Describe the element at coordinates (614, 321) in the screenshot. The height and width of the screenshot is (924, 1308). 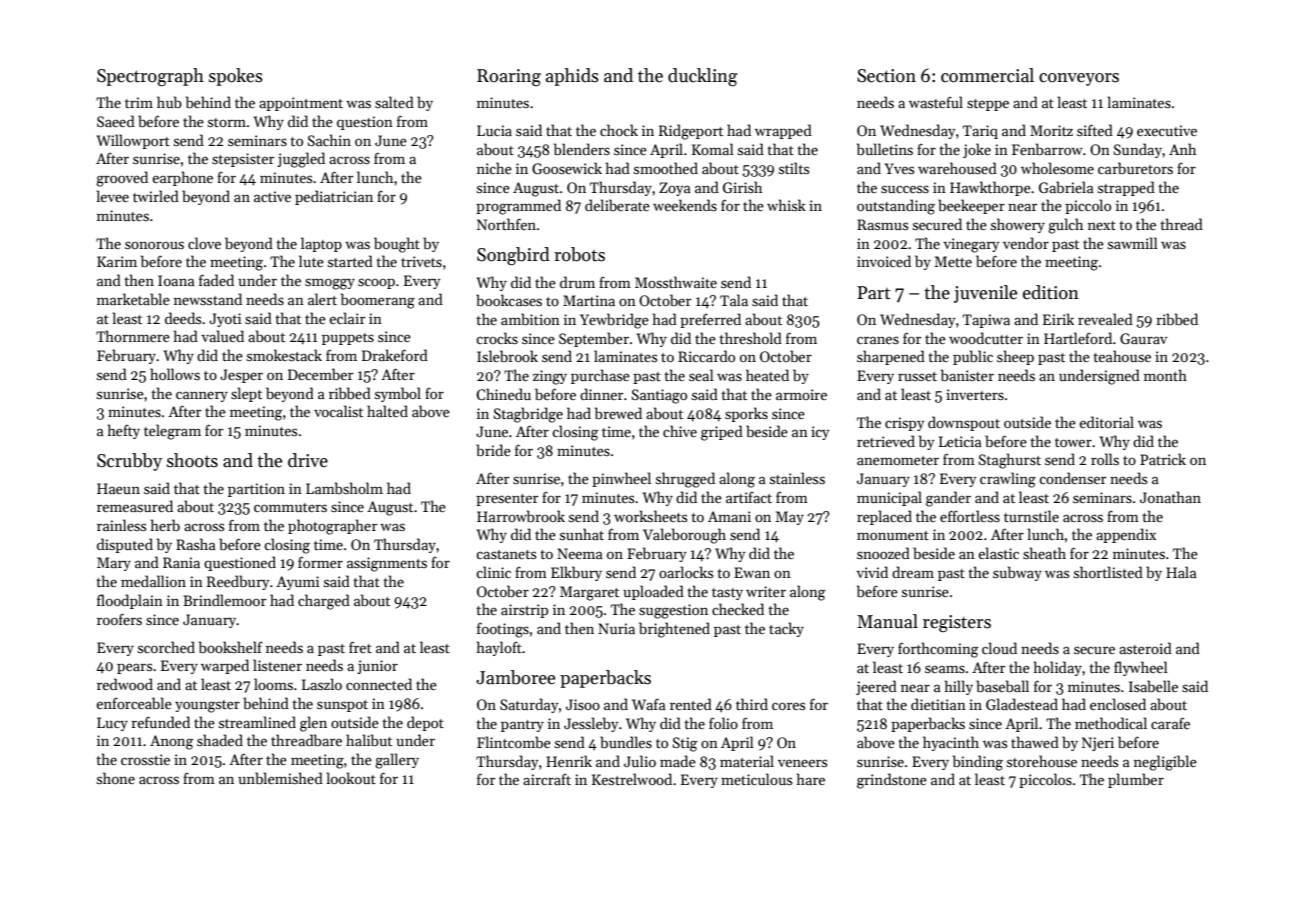
I see `Yewbridge` at that location.
